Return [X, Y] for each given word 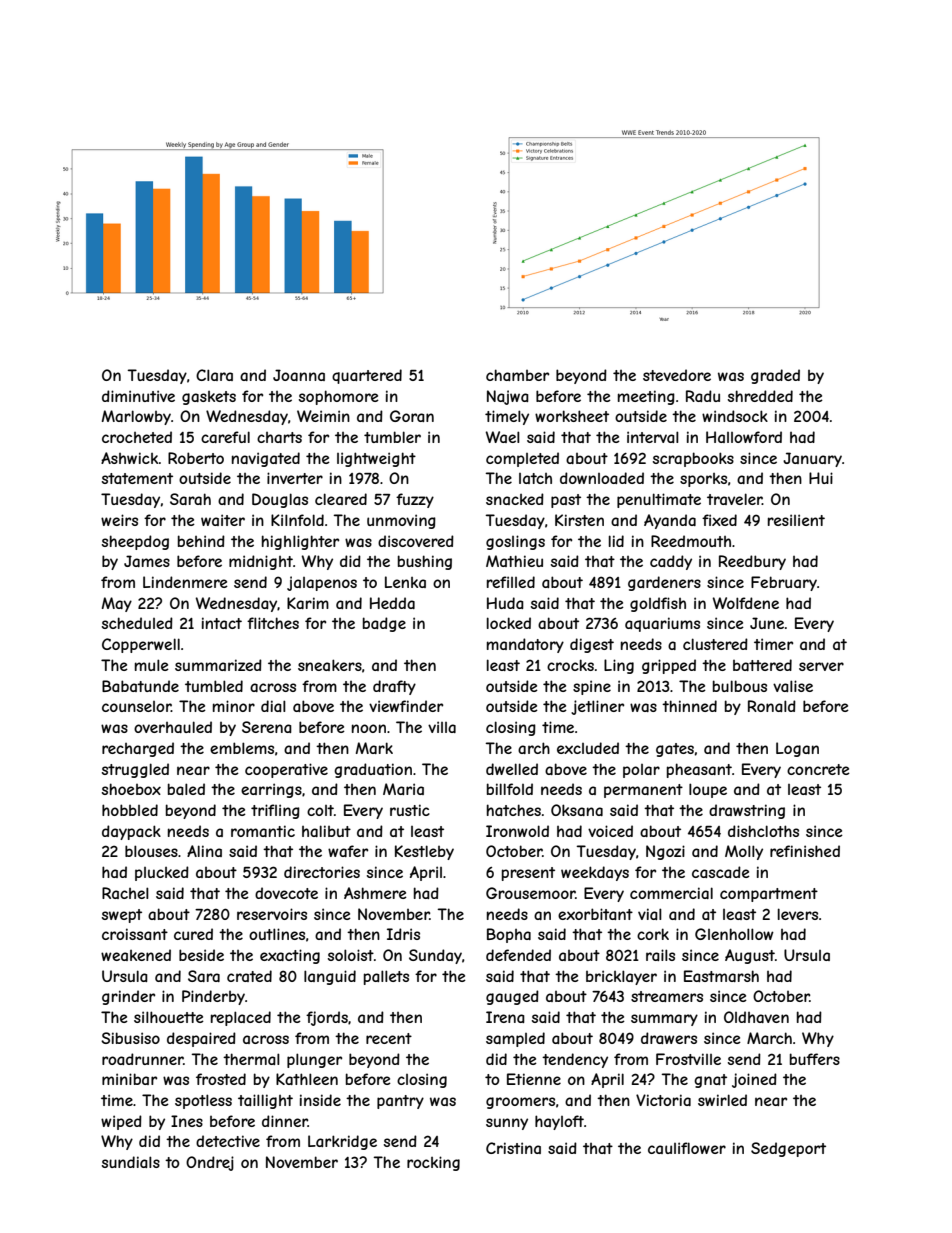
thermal [251, 1059]
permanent [643, 791]
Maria [403, 789]
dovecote [286, 893]
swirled [722, 1100]
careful [225, 437]
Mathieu [514, 561]
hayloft [559, 1122]
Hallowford [744, 437]
